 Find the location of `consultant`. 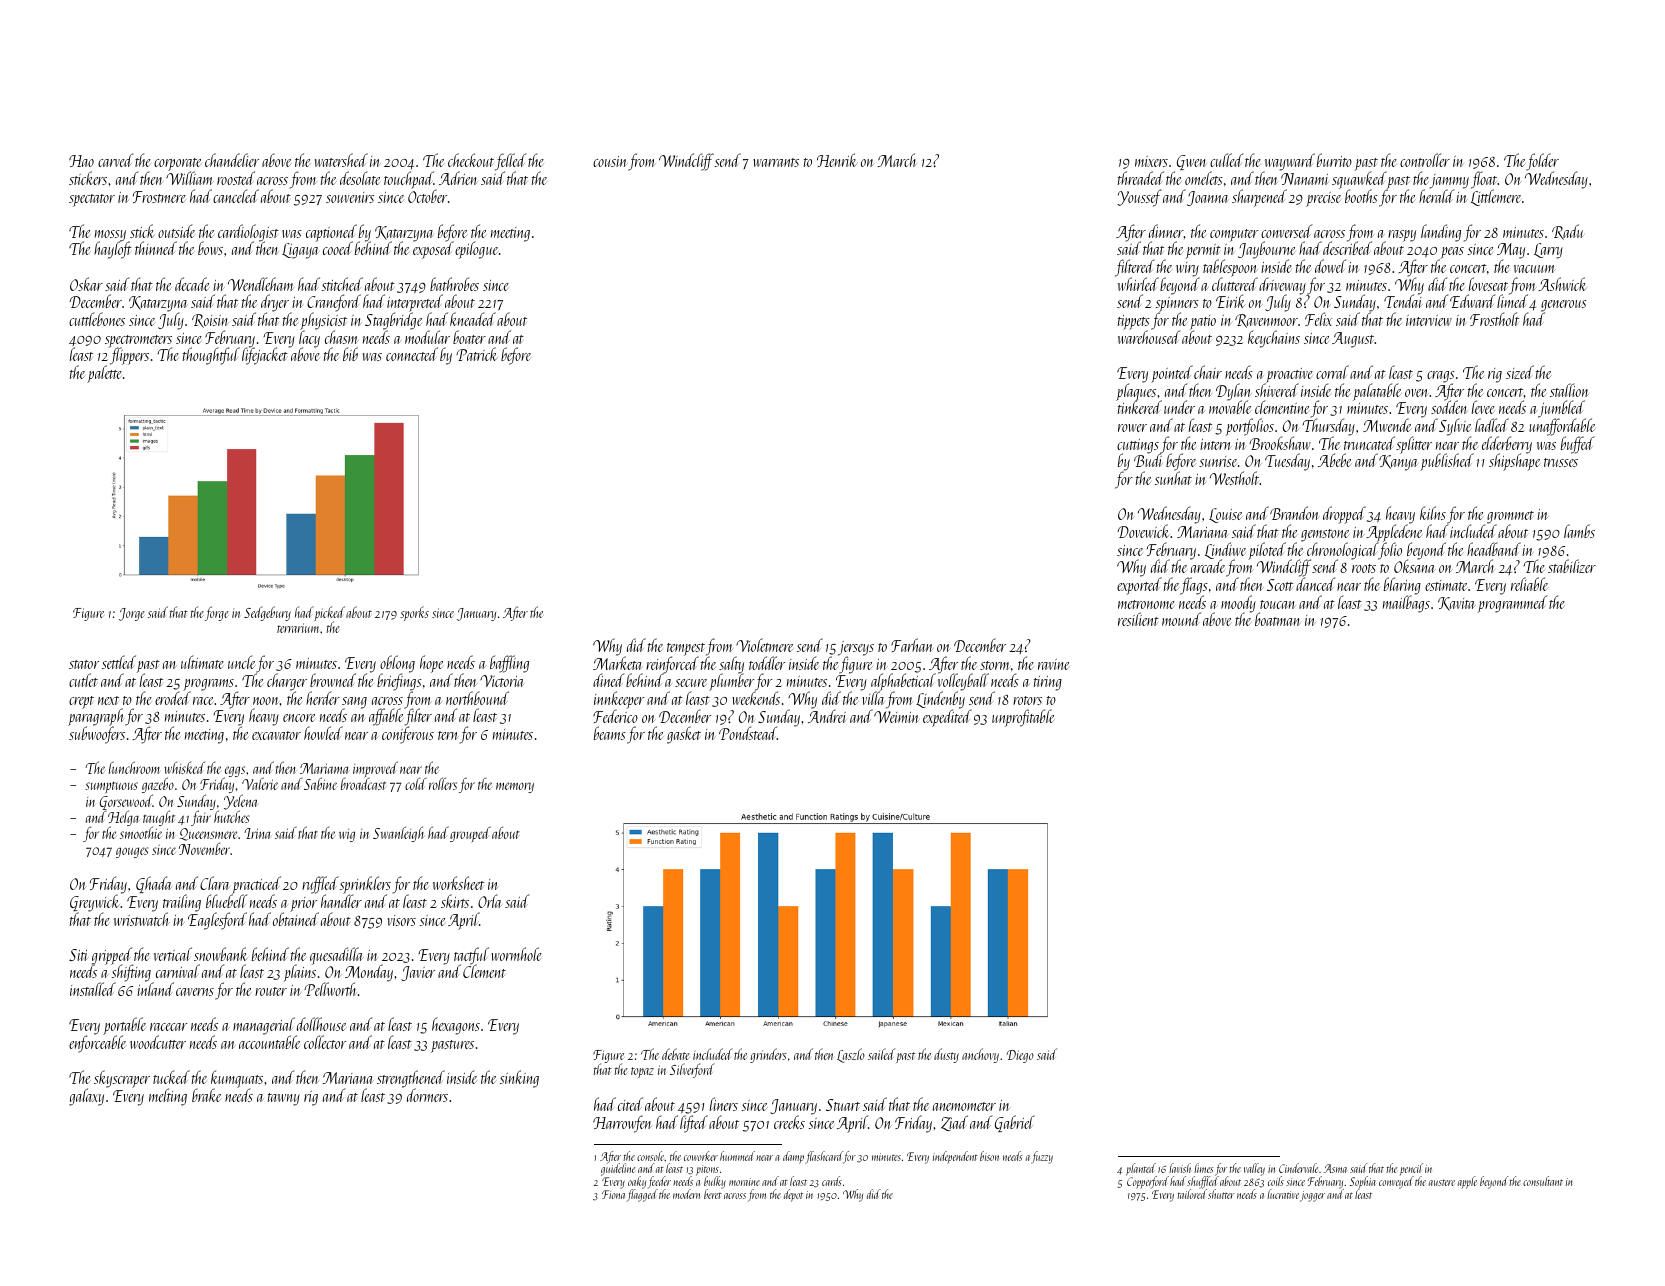

consultant is located at coordinates (1543, 1181).
